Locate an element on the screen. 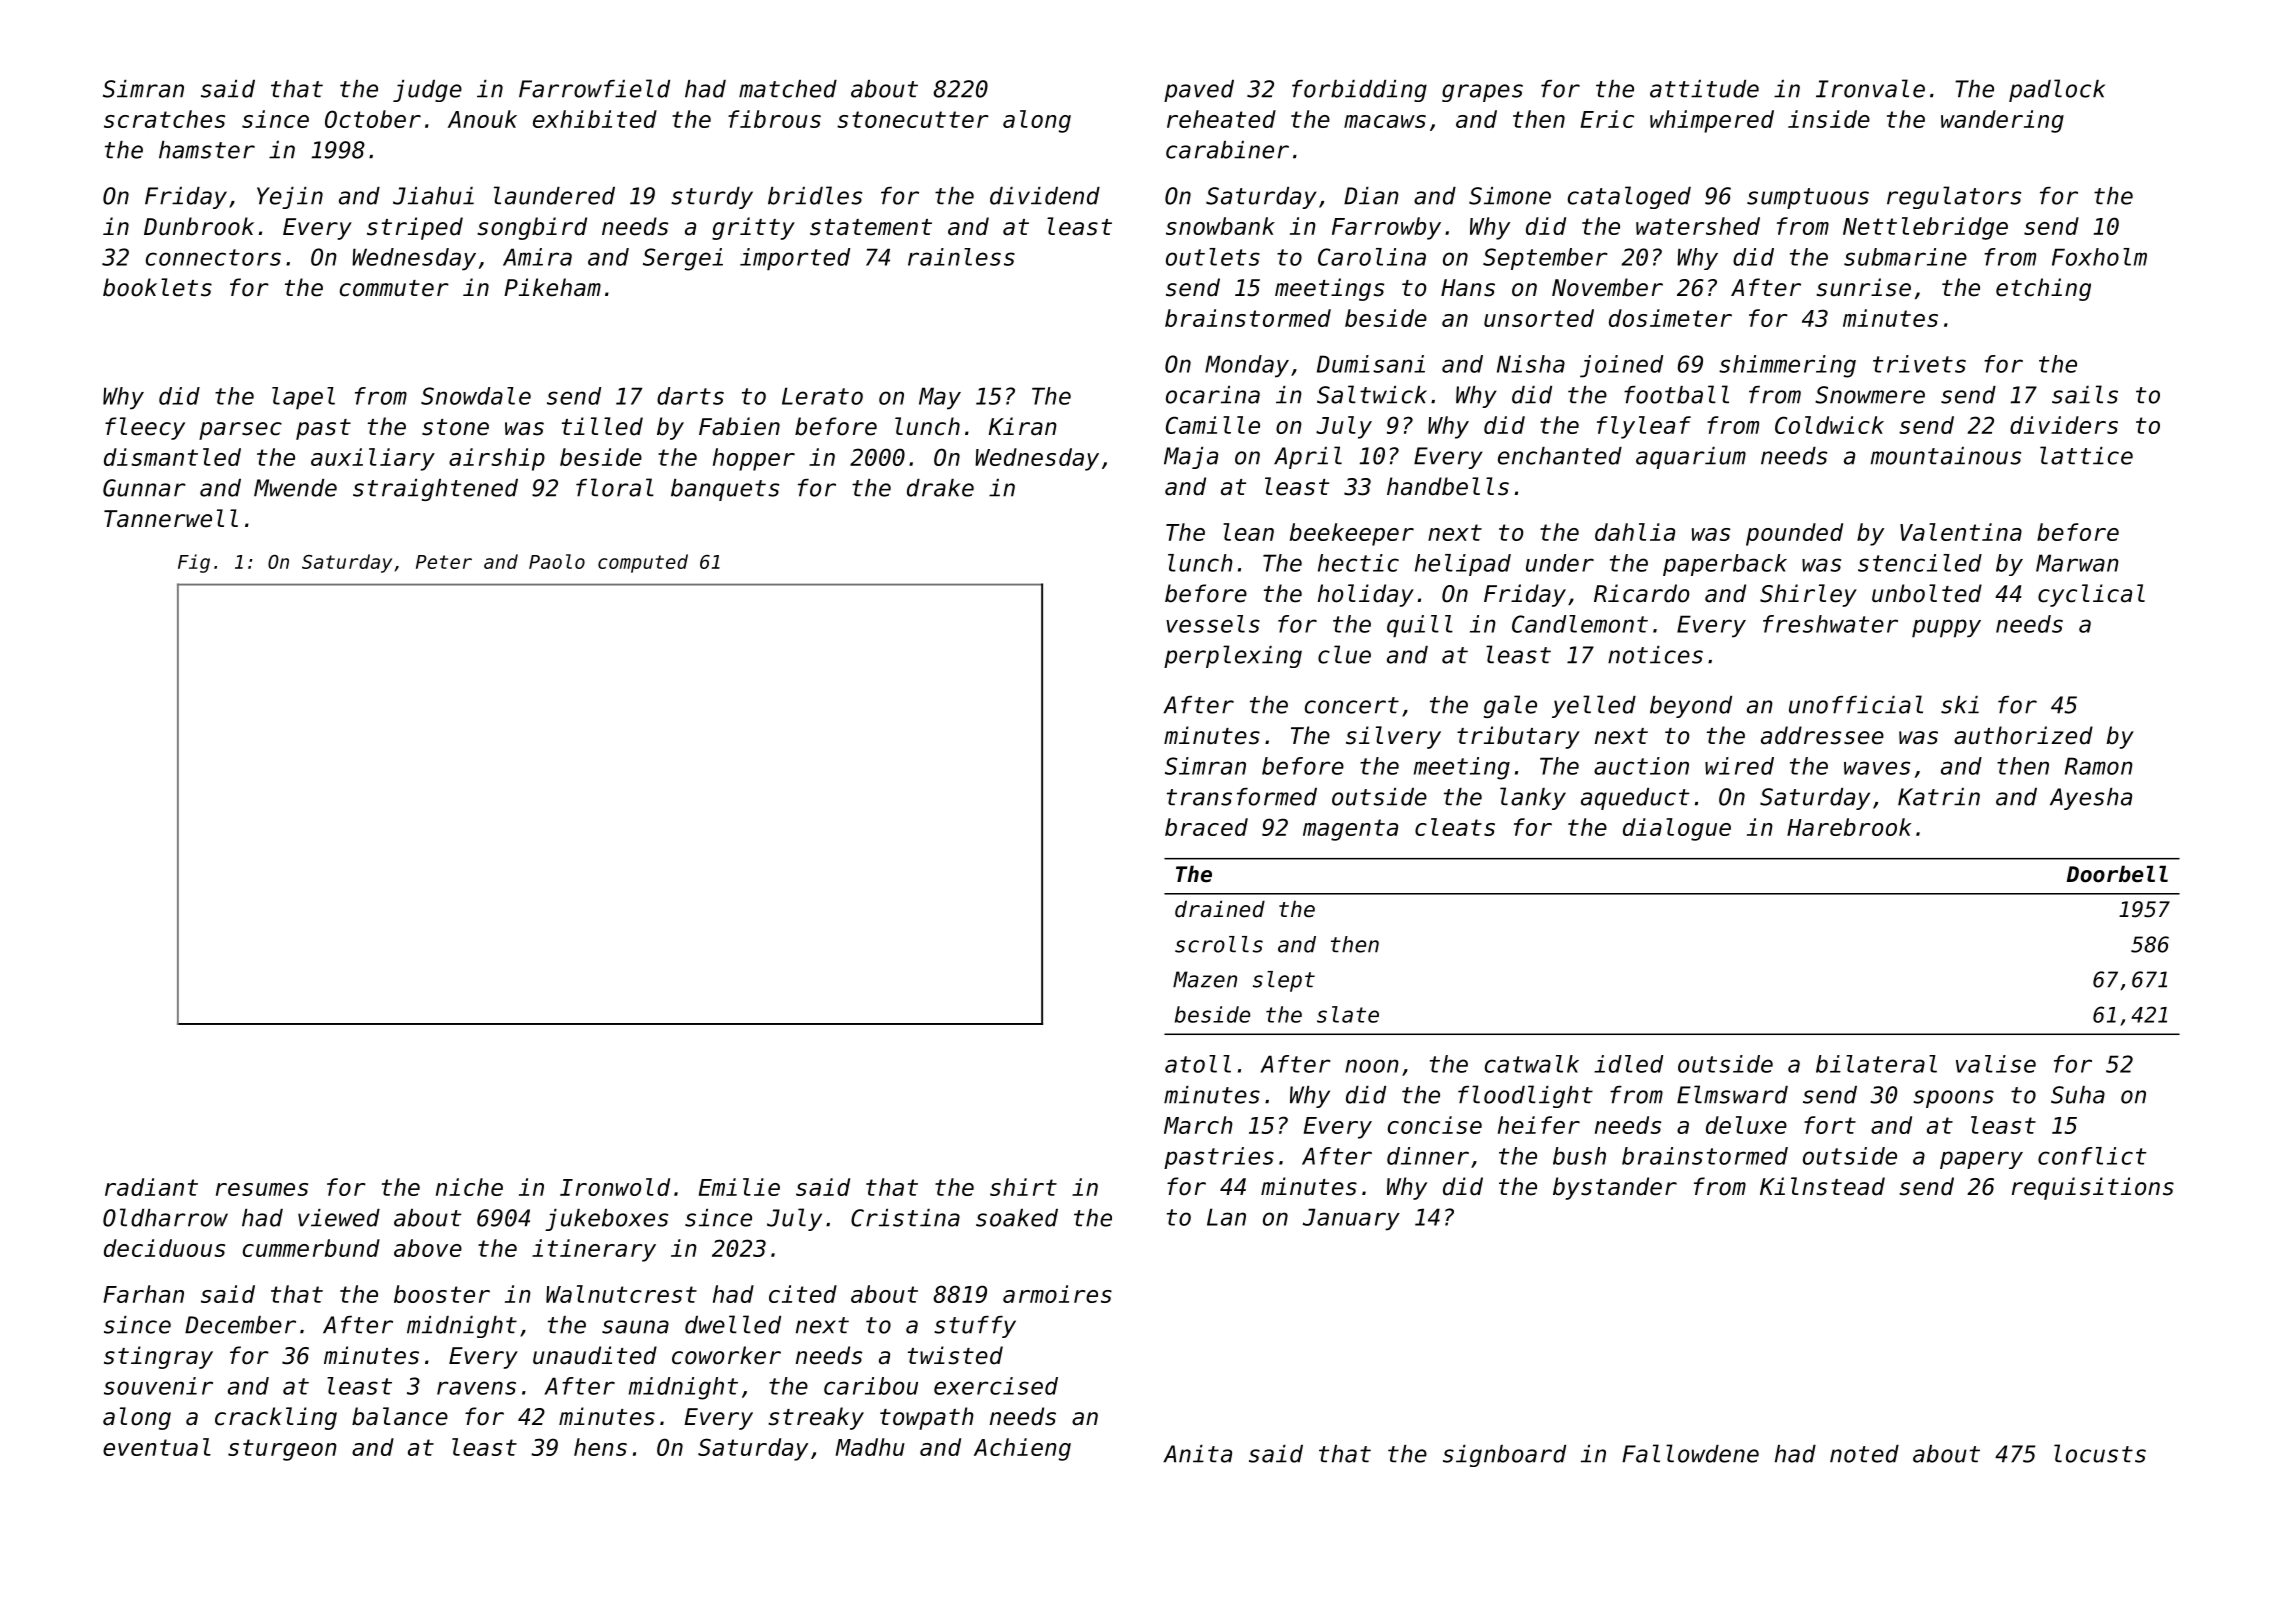  songbird is located at coordinates (532, 228).
